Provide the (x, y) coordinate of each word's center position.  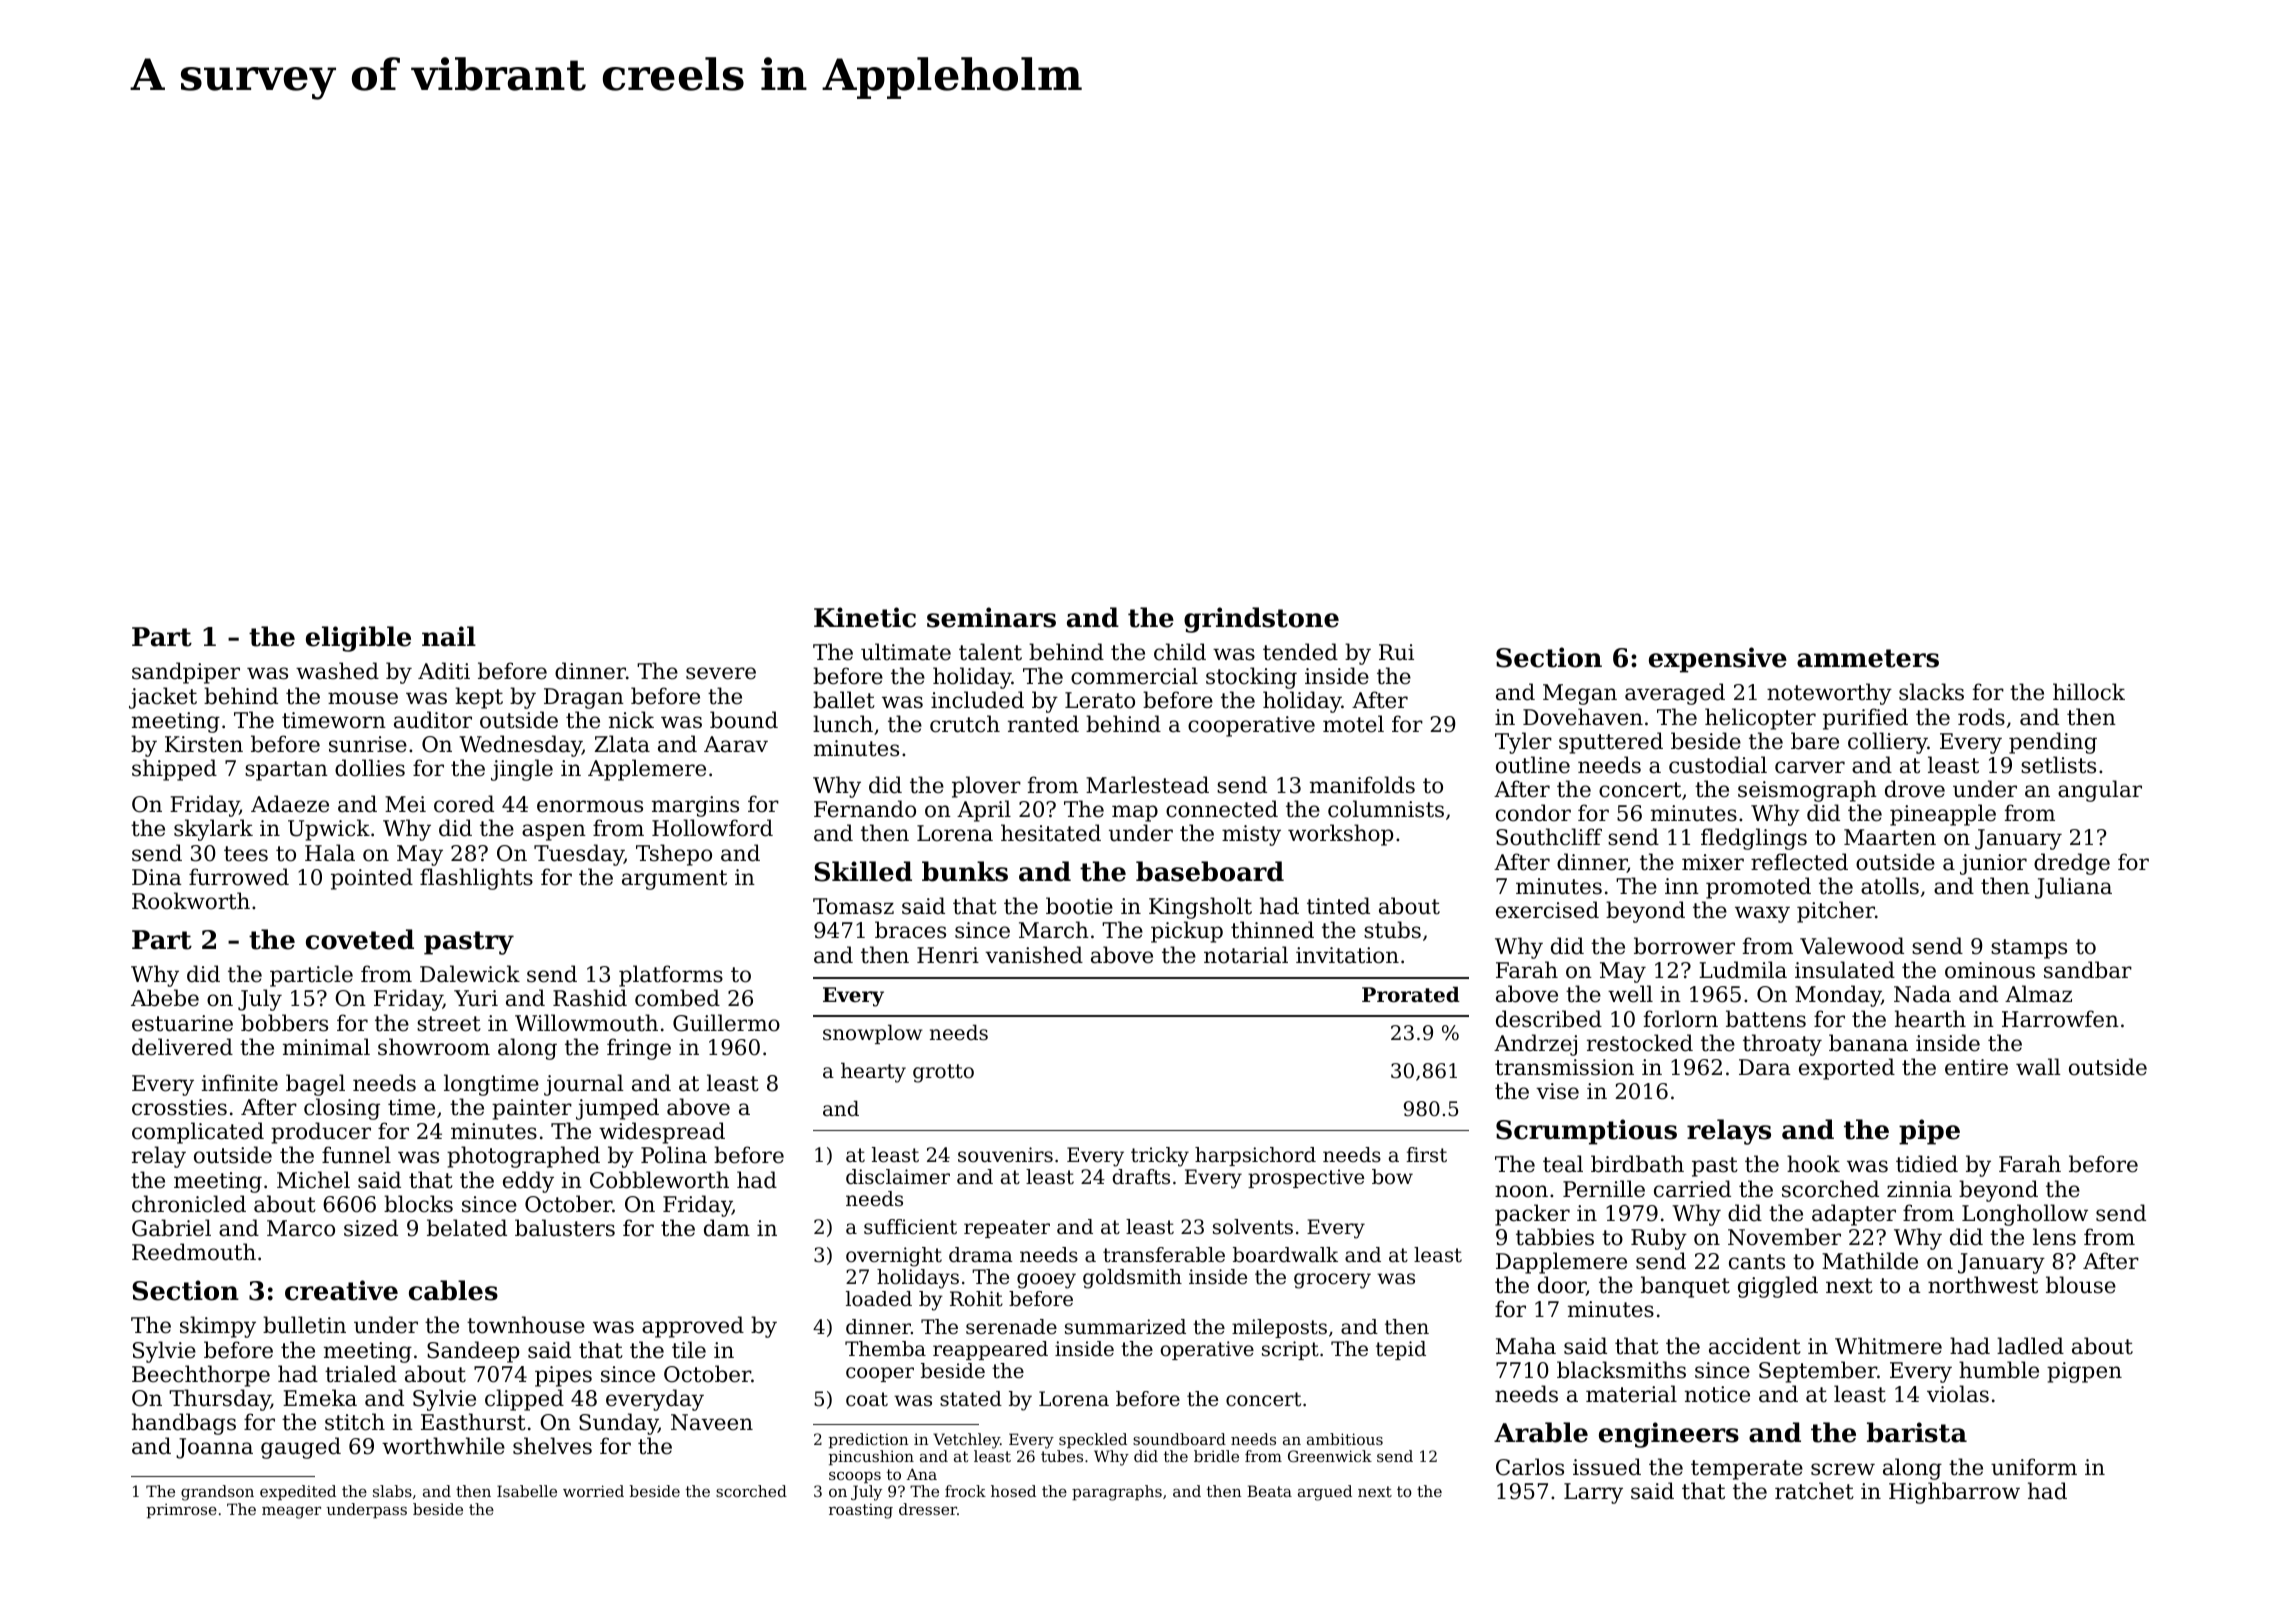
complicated (198, 1133)
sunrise (368, 744)
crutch (965, 724)
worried (593, 1491)
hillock (2089, 692)
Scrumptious (1586, 1132)
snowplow (873, 1034)
